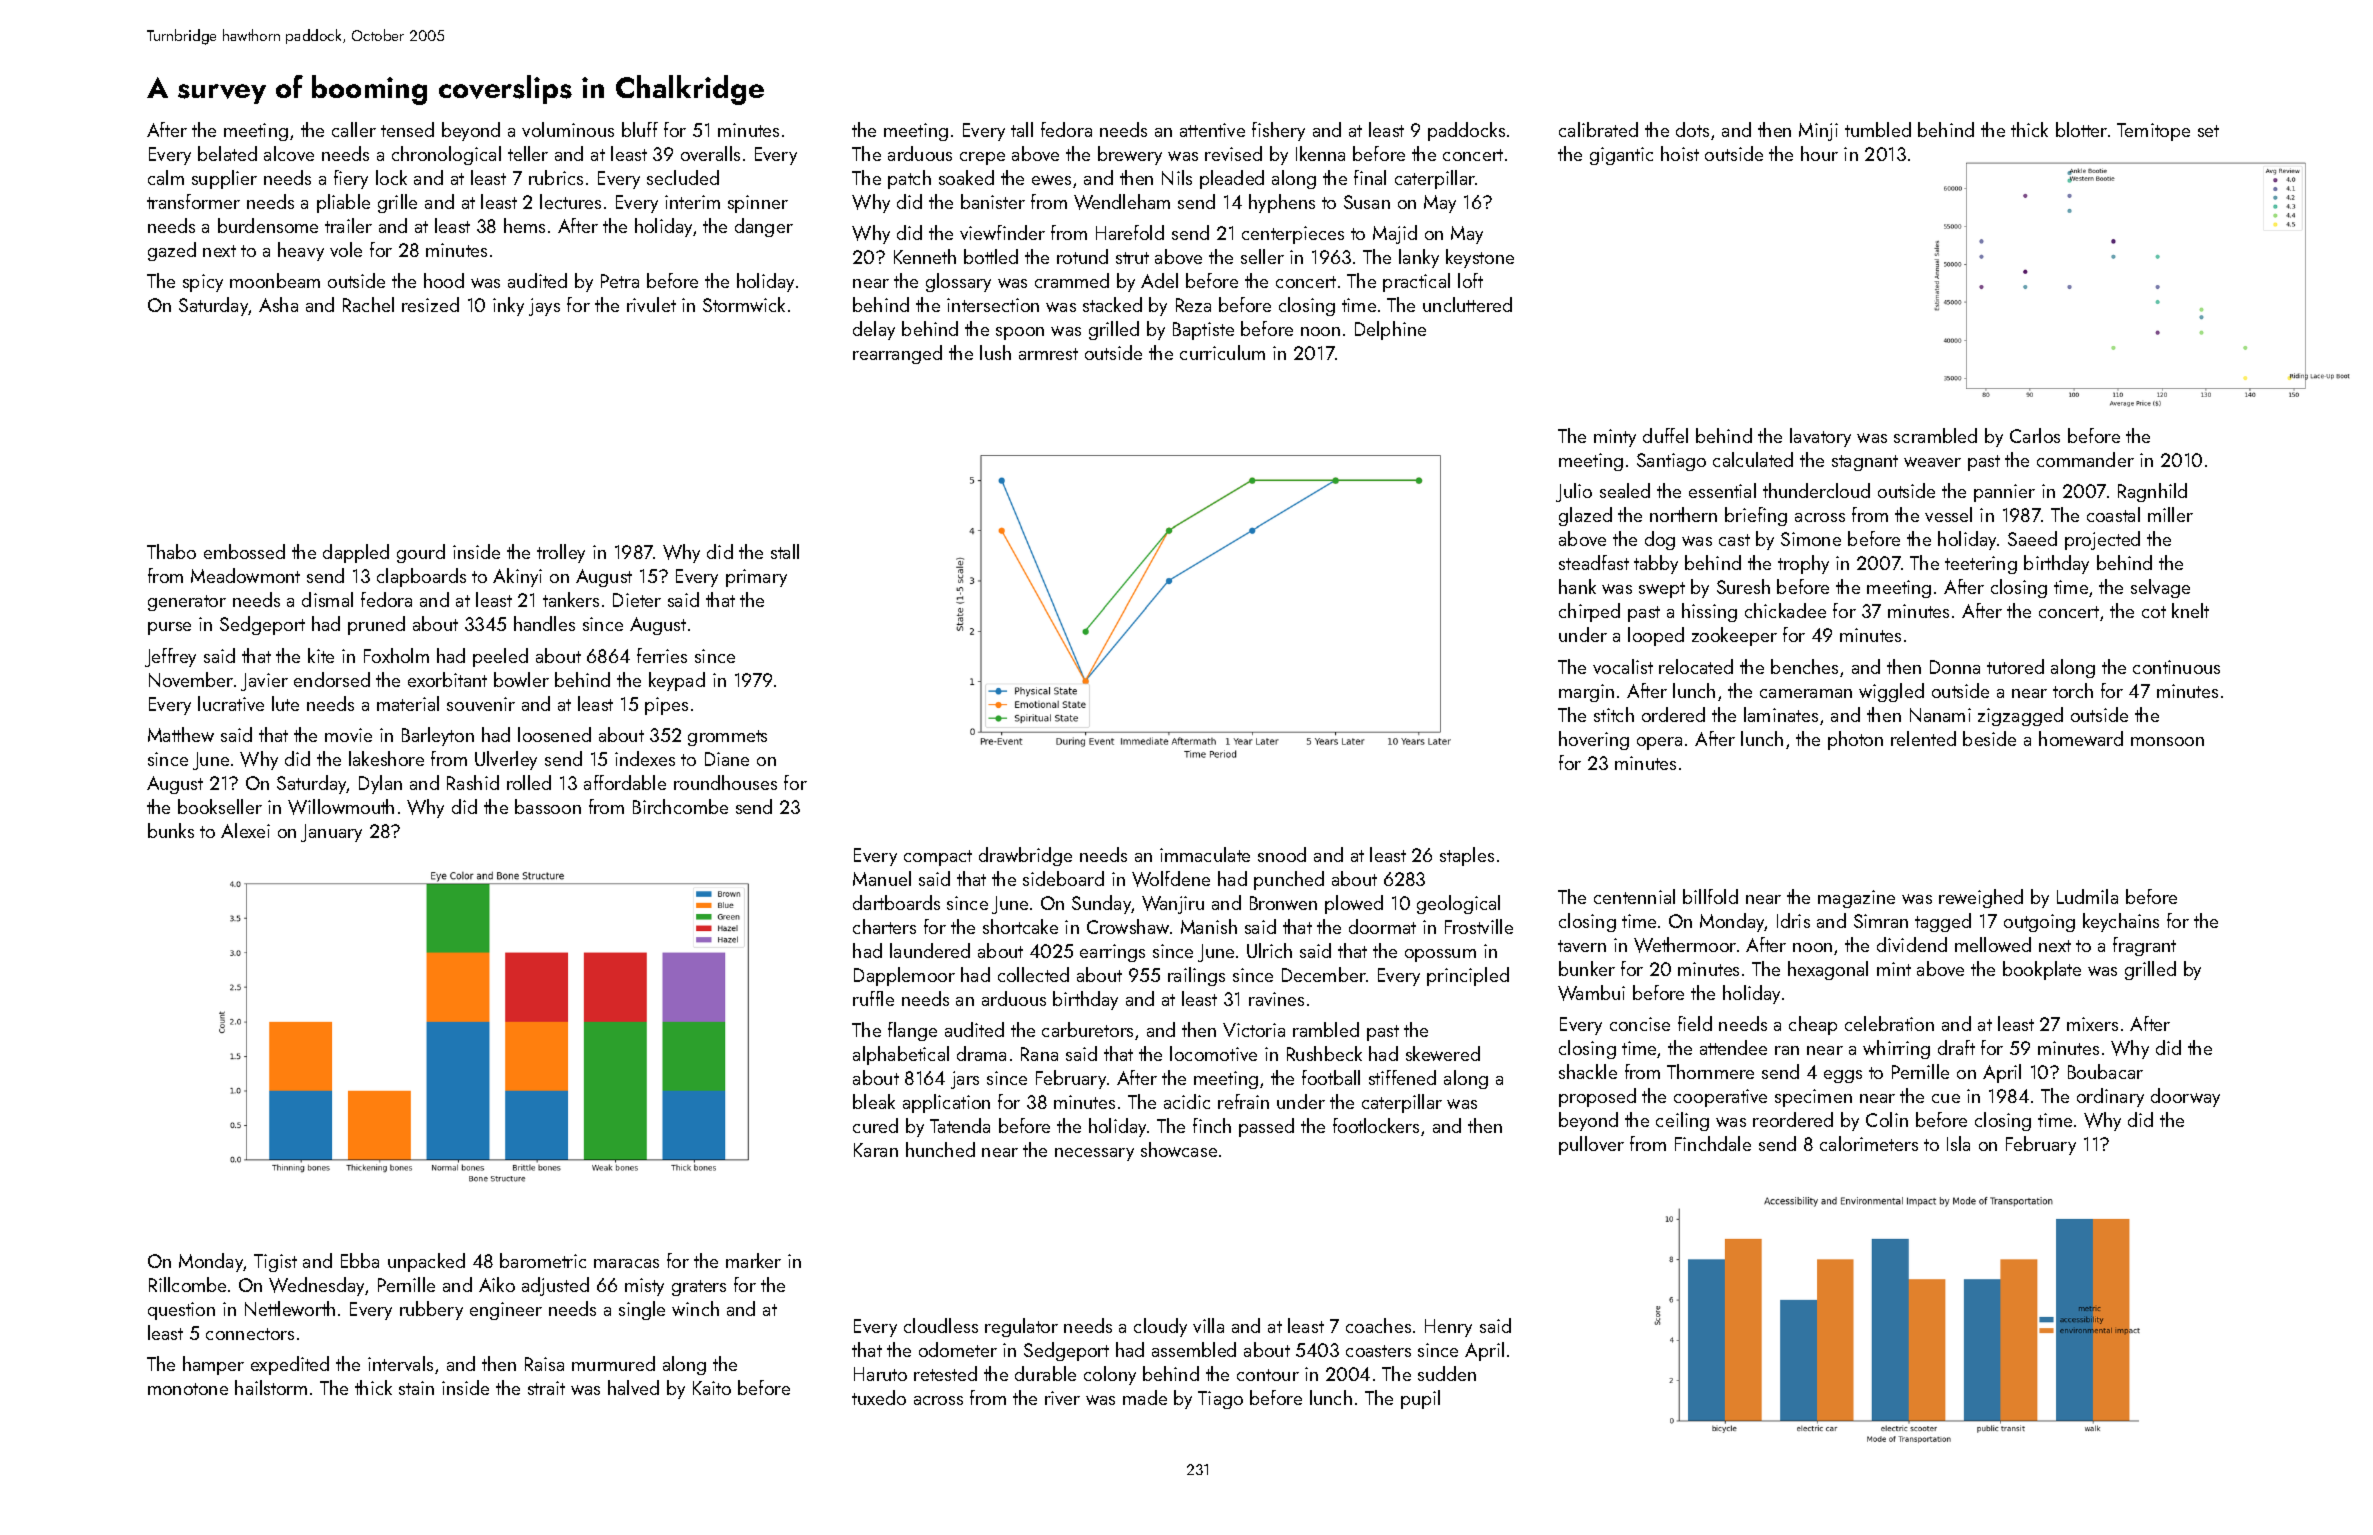 This document has width=2373, height=1535. What do you see at coordinates (1696, 666) in the document?
I see `relocated` at bounding box center [1696, 666].
